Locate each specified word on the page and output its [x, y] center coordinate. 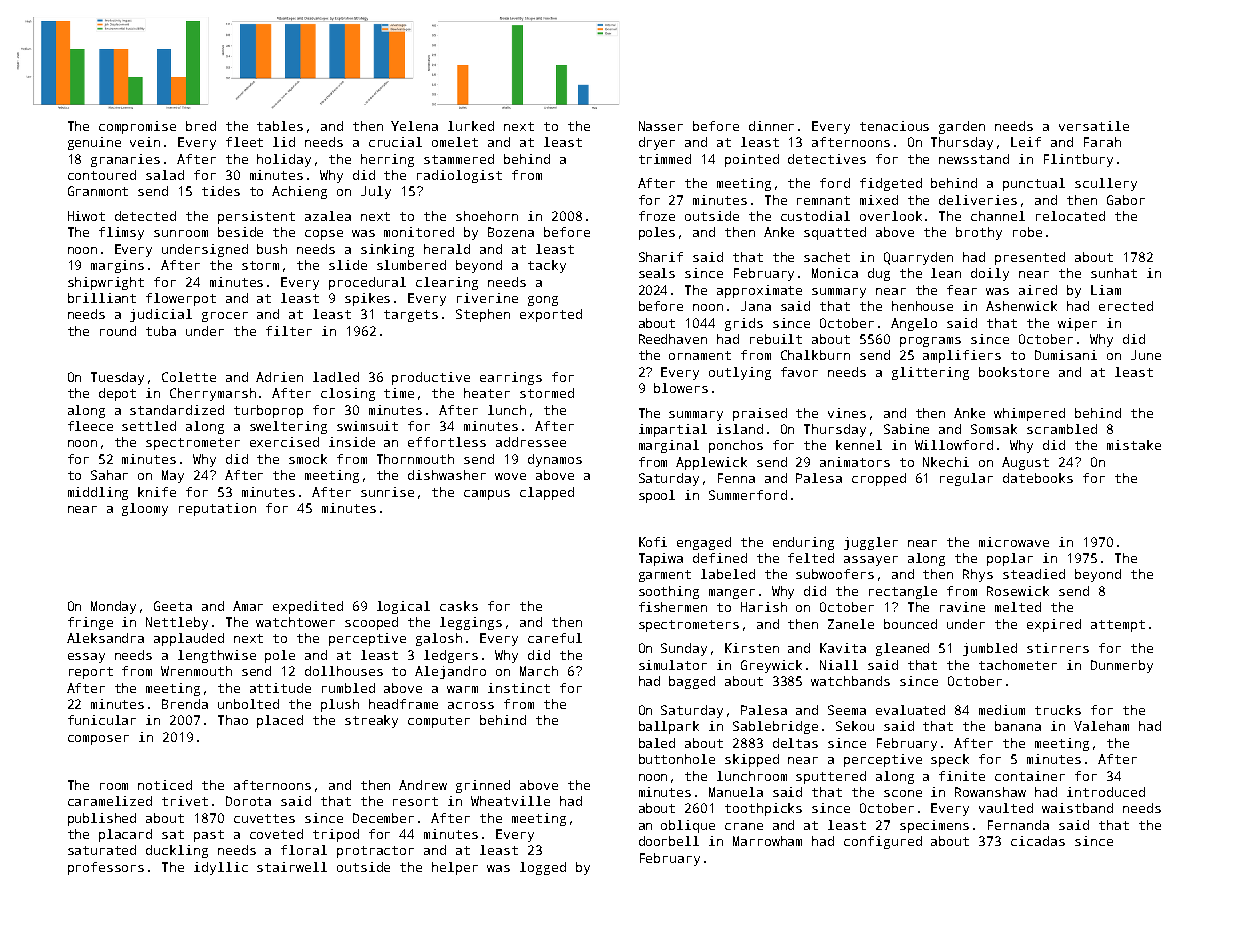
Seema [847, 710]
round [118, 331]
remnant [823, 200]
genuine [94, 143]
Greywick [771, 666]
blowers [681, 388]
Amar [248, 606]
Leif [1026, 142]
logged [543, 868]
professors [106, 868]
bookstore [1014, 372]
